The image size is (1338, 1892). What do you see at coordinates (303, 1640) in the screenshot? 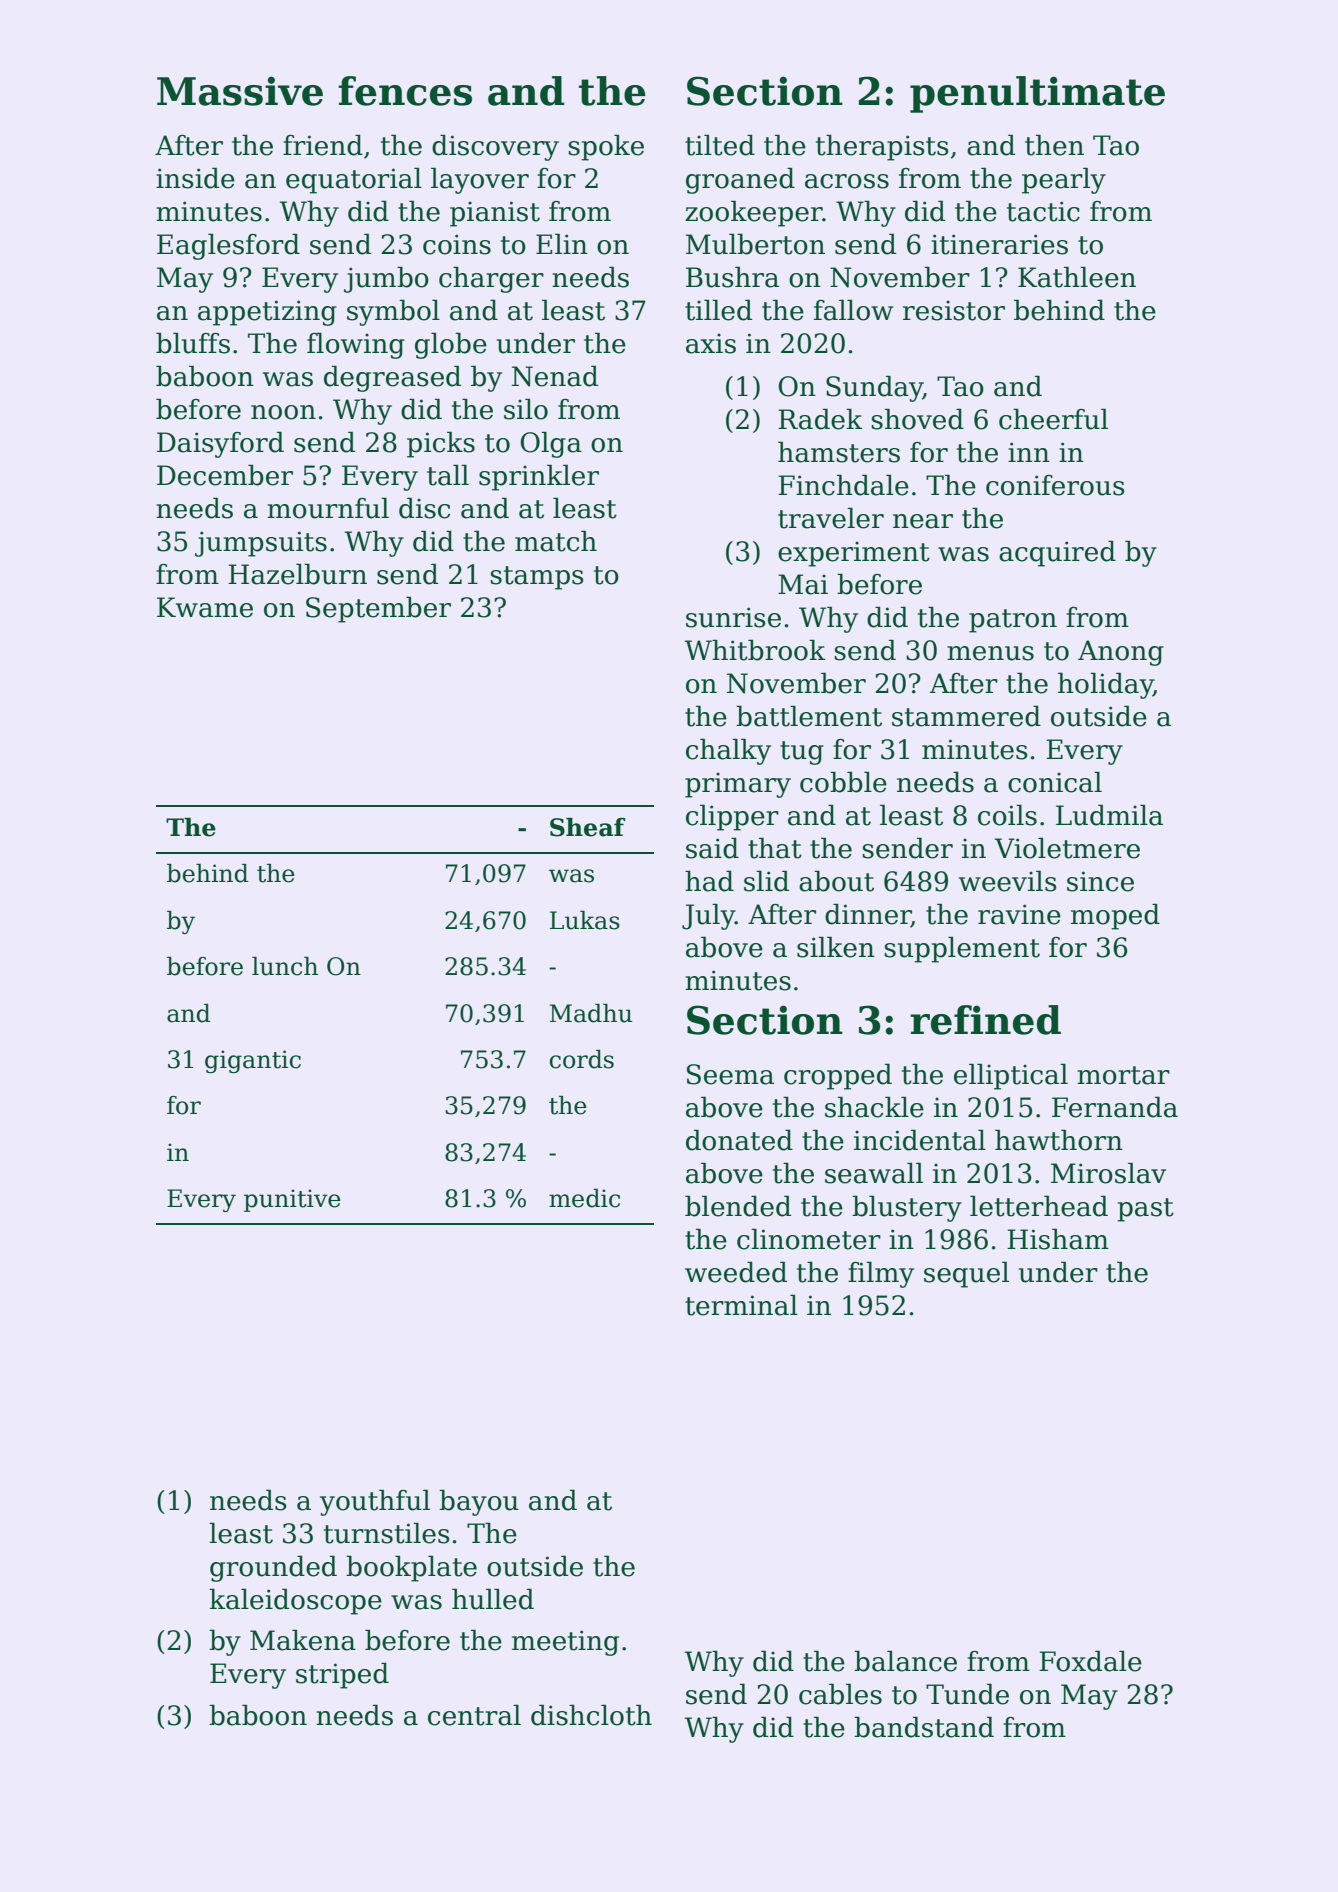
I see `Makena` at bounding box center [303, 1640].
